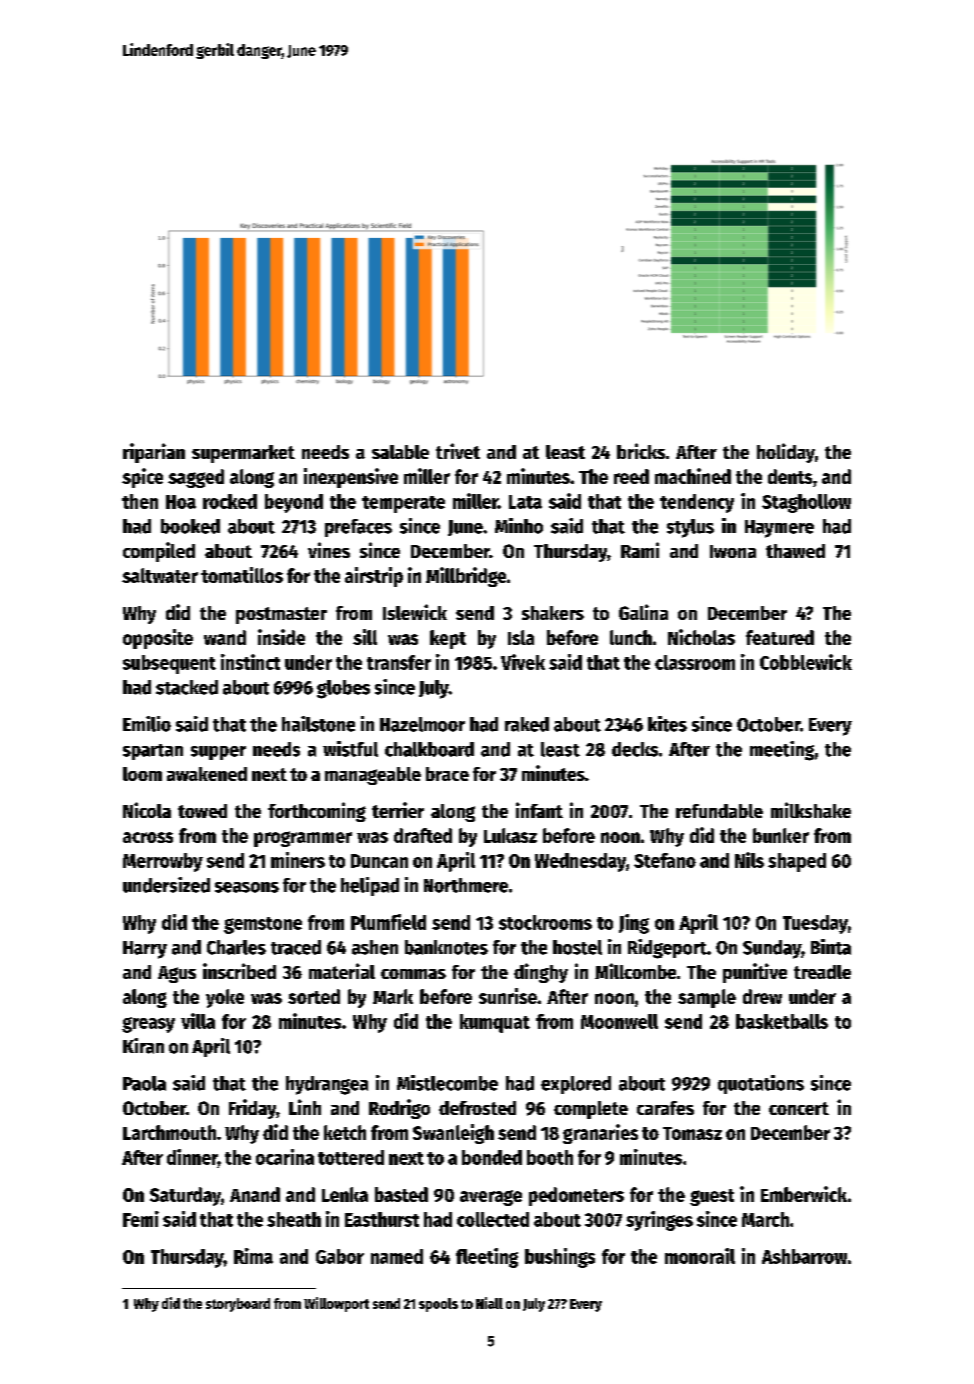  Describe the element at coordinates (358, 528) in the screenshot. I see `prefaces` at that location.
